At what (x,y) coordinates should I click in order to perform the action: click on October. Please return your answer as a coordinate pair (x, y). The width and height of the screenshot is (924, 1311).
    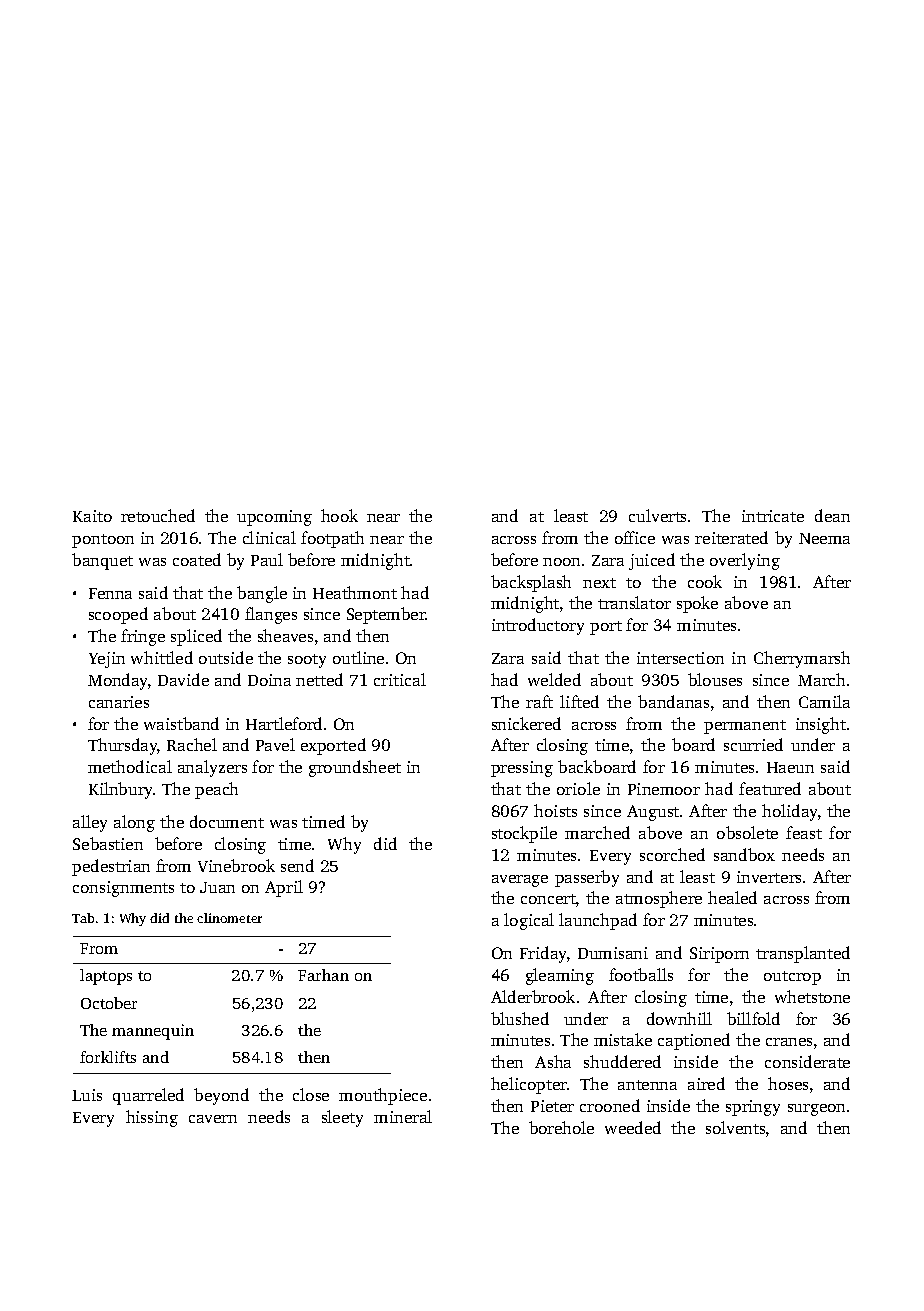
    Looking at the image, I should click on (109, 1003).
